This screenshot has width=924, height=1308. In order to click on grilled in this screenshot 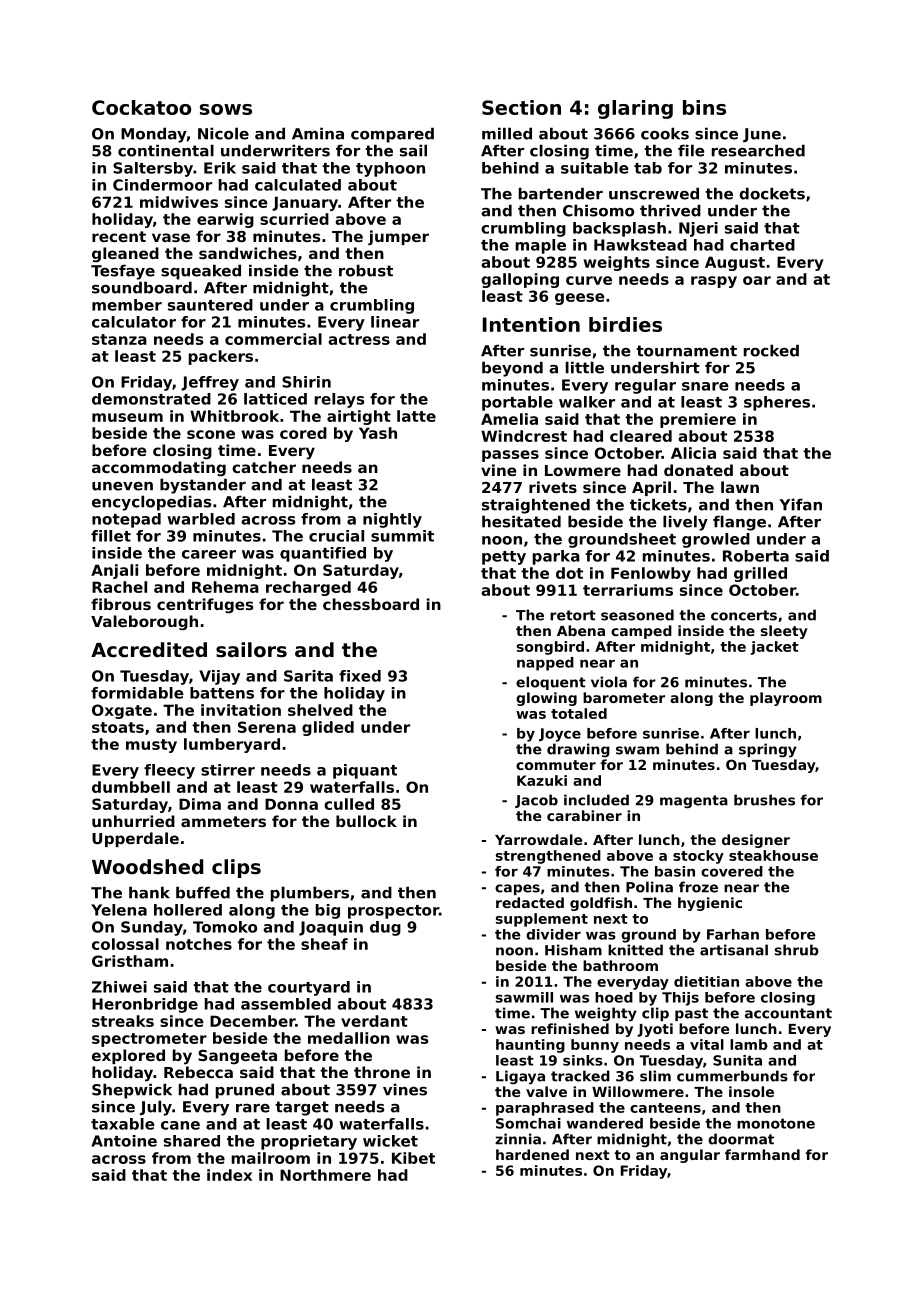, I will do `click(760, 574)`.
